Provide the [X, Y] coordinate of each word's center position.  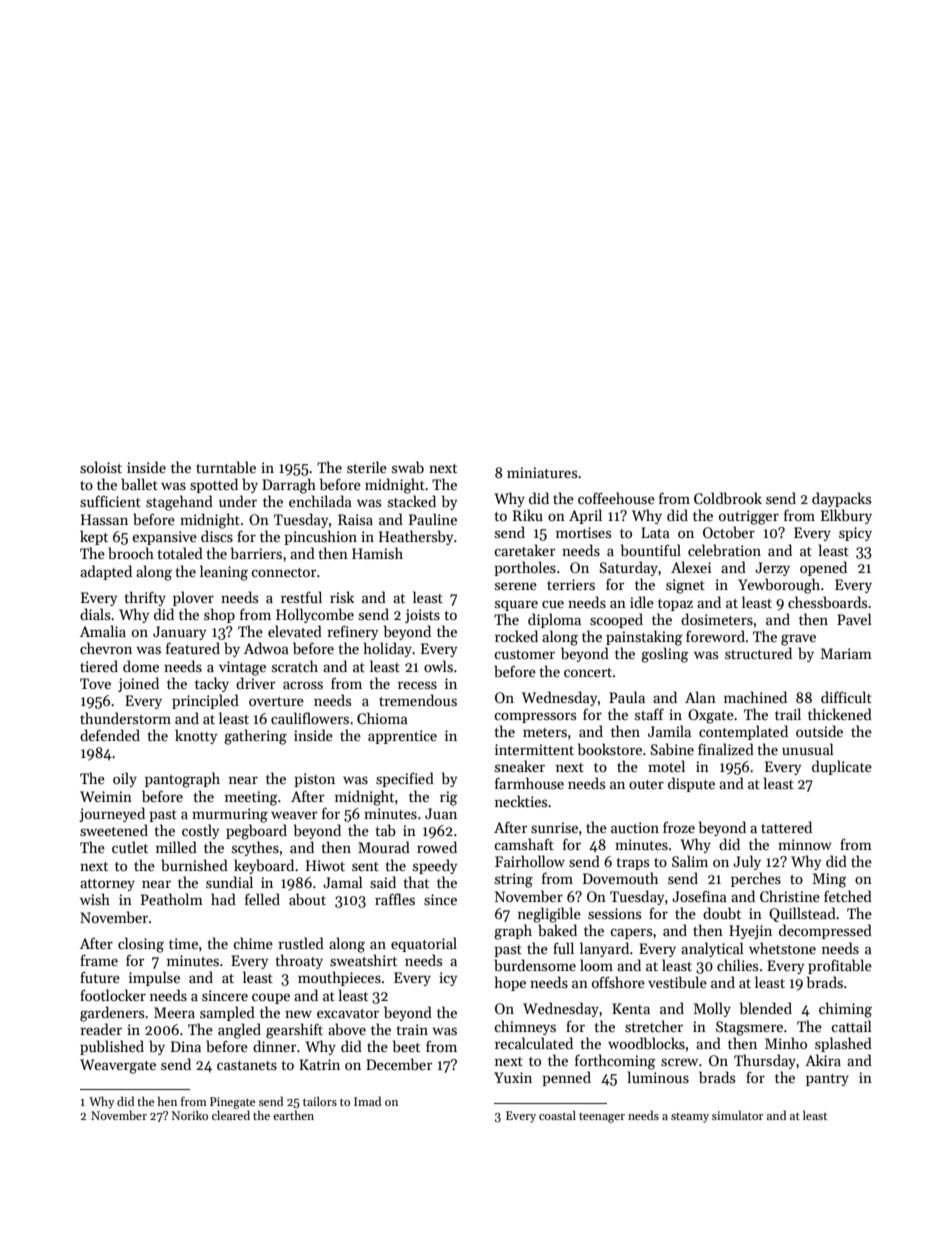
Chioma [382, 718]
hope [510, 983]
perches [756, 879]
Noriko [190, 1115]
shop [219, 615]
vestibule [677, 982]
